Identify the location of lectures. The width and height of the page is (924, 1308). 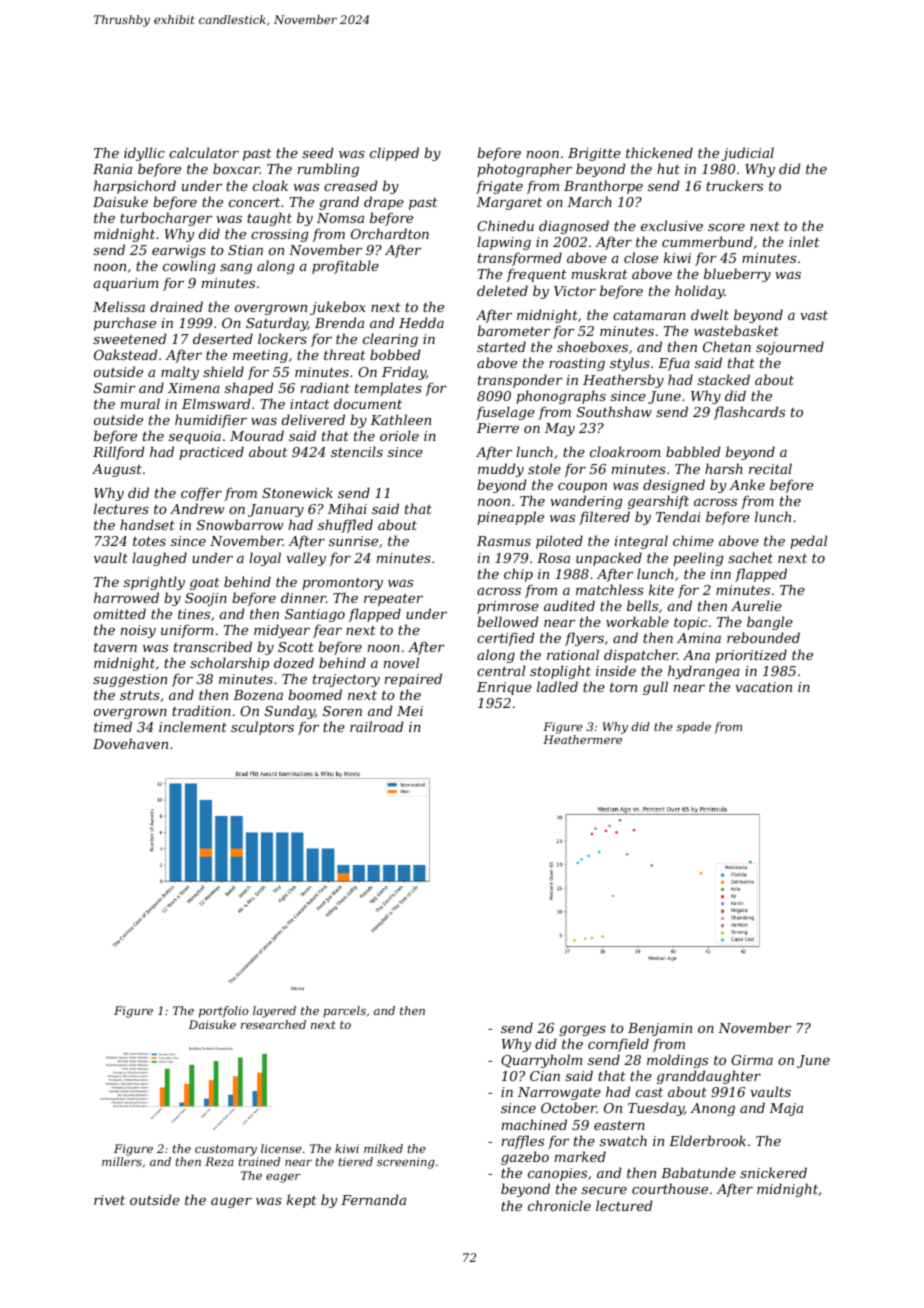
(121, 508).
